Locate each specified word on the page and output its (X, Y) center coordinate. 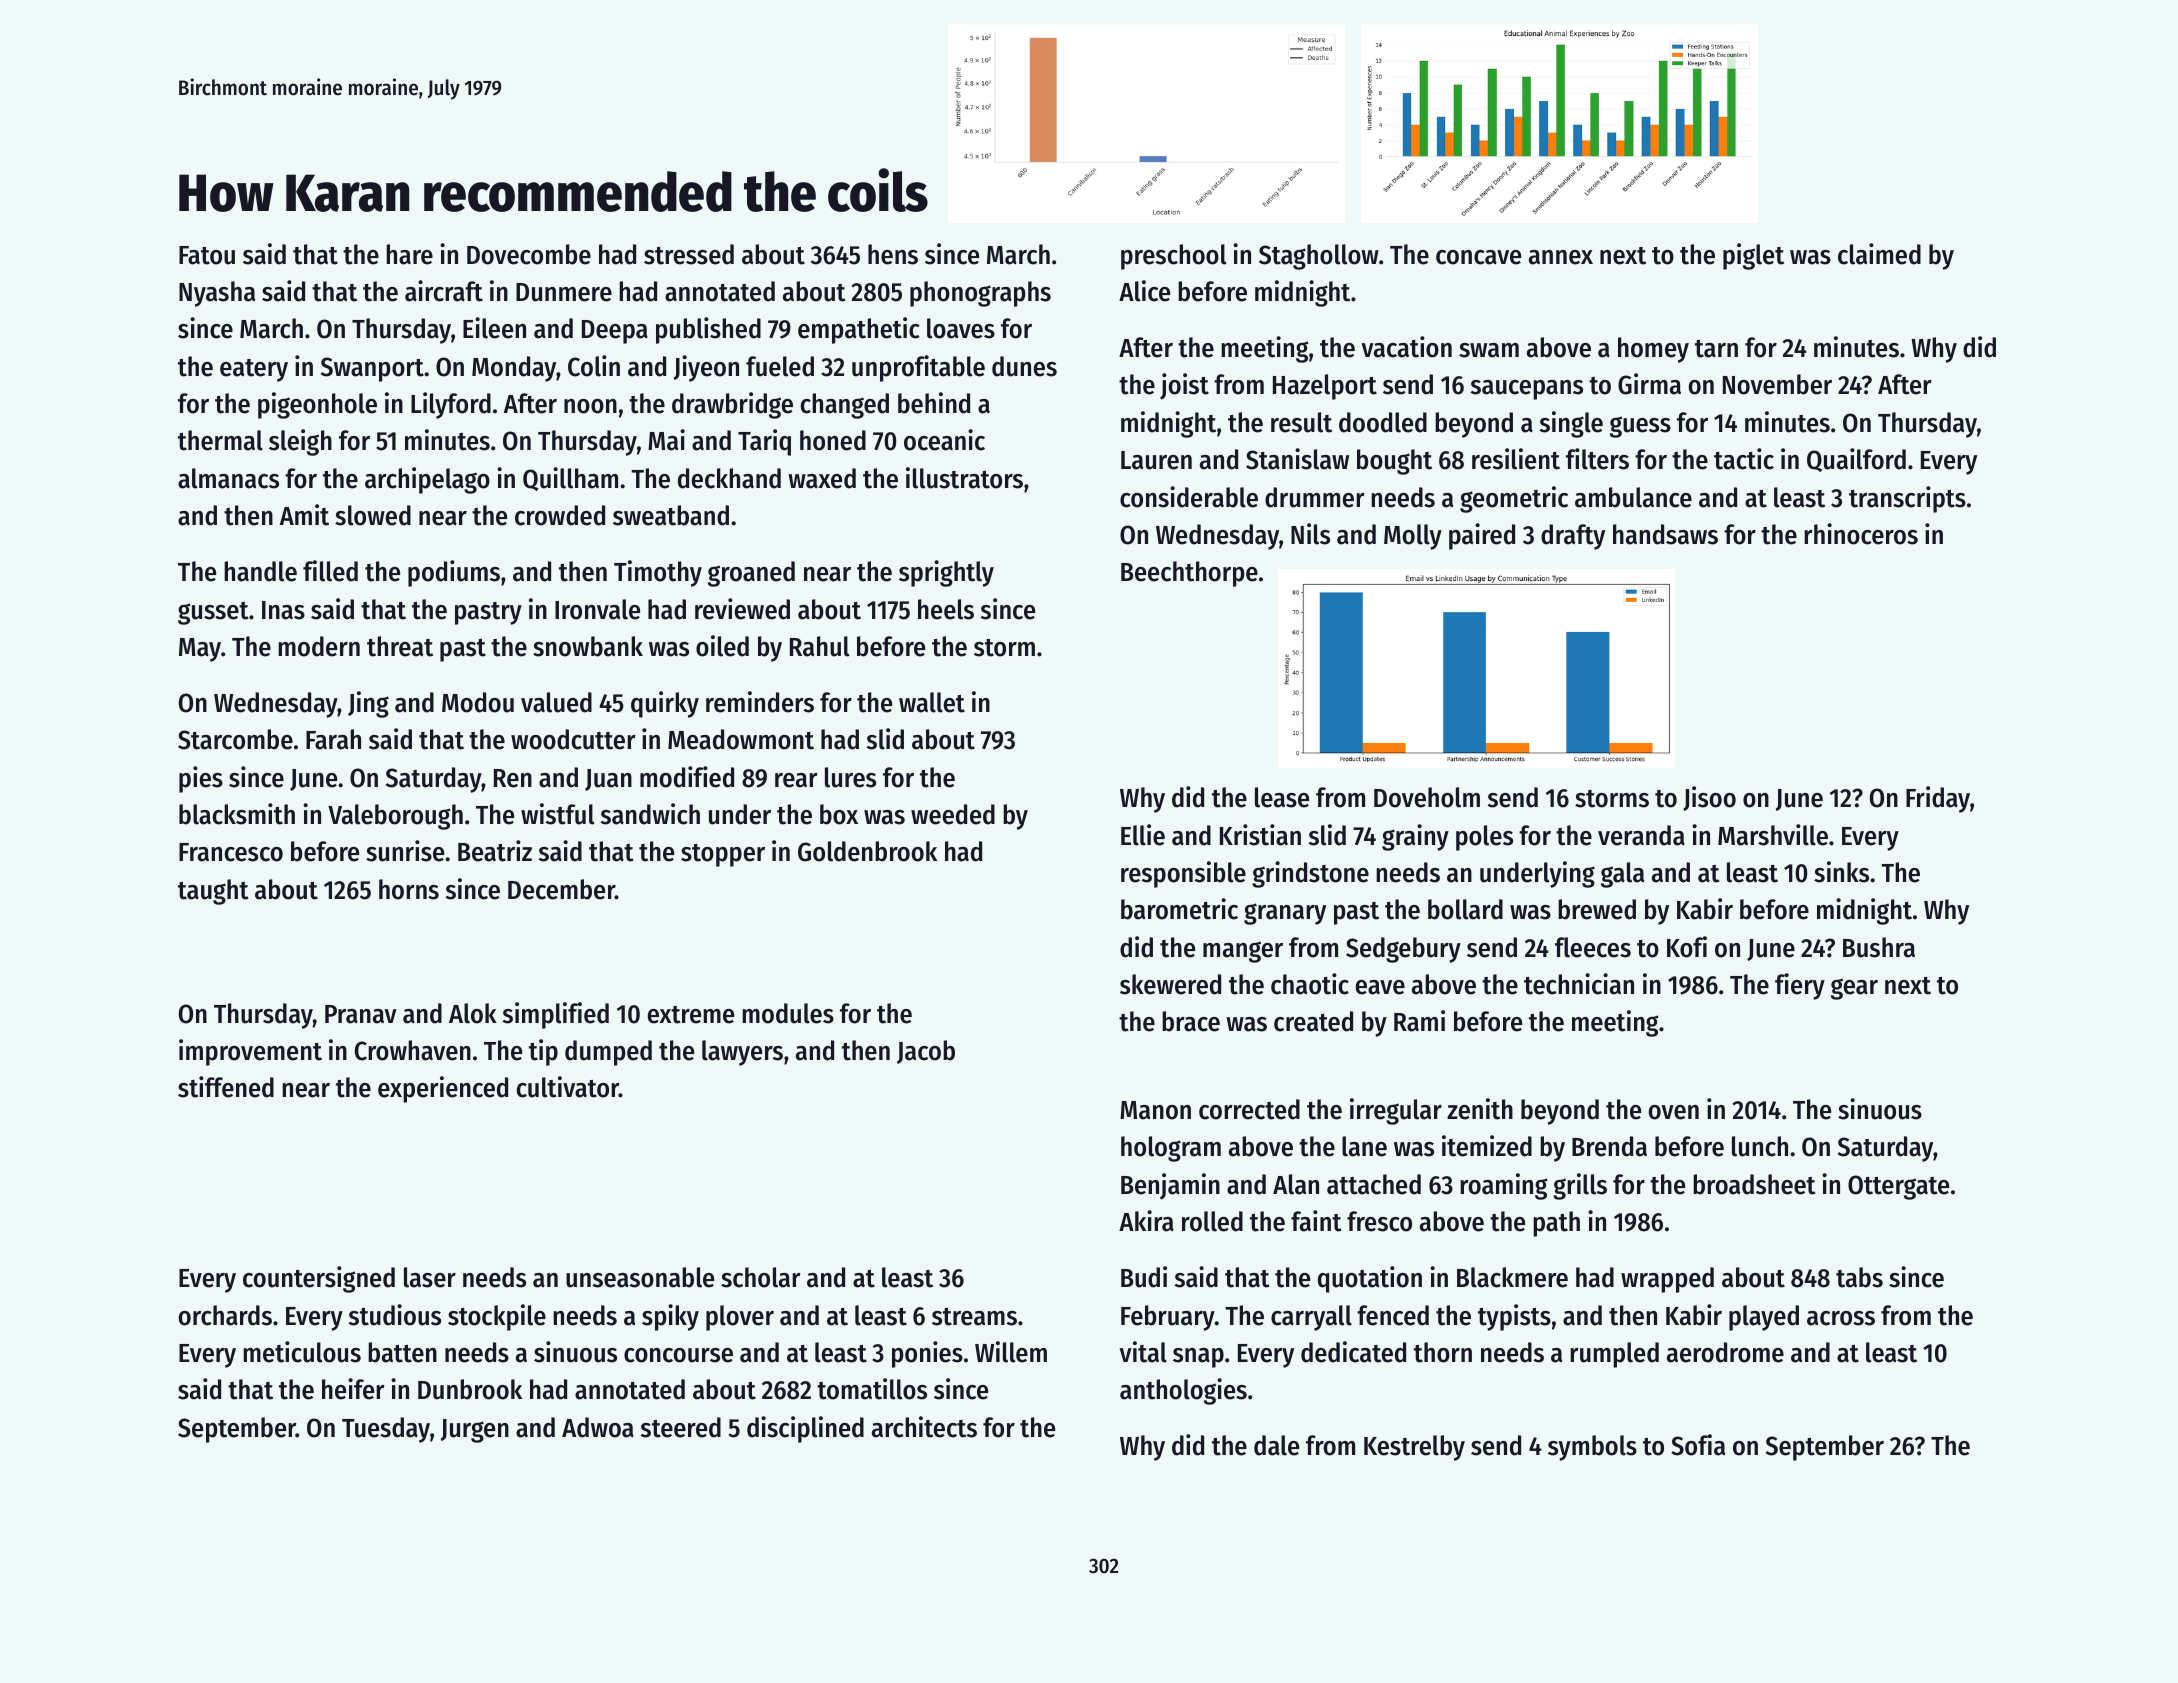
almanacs (228, 478)
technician (1579, 984)
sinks (1841, 872)
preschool (1173, 257)
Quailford (1856, 460)
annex (1561, 257)
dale (1276, 1445)
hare (409, 254)
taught (213, 892)
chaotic (1310, 984)
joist (1184, 386)
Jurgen (475, 1431)
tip (543, 1052)
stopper (723, 855)
